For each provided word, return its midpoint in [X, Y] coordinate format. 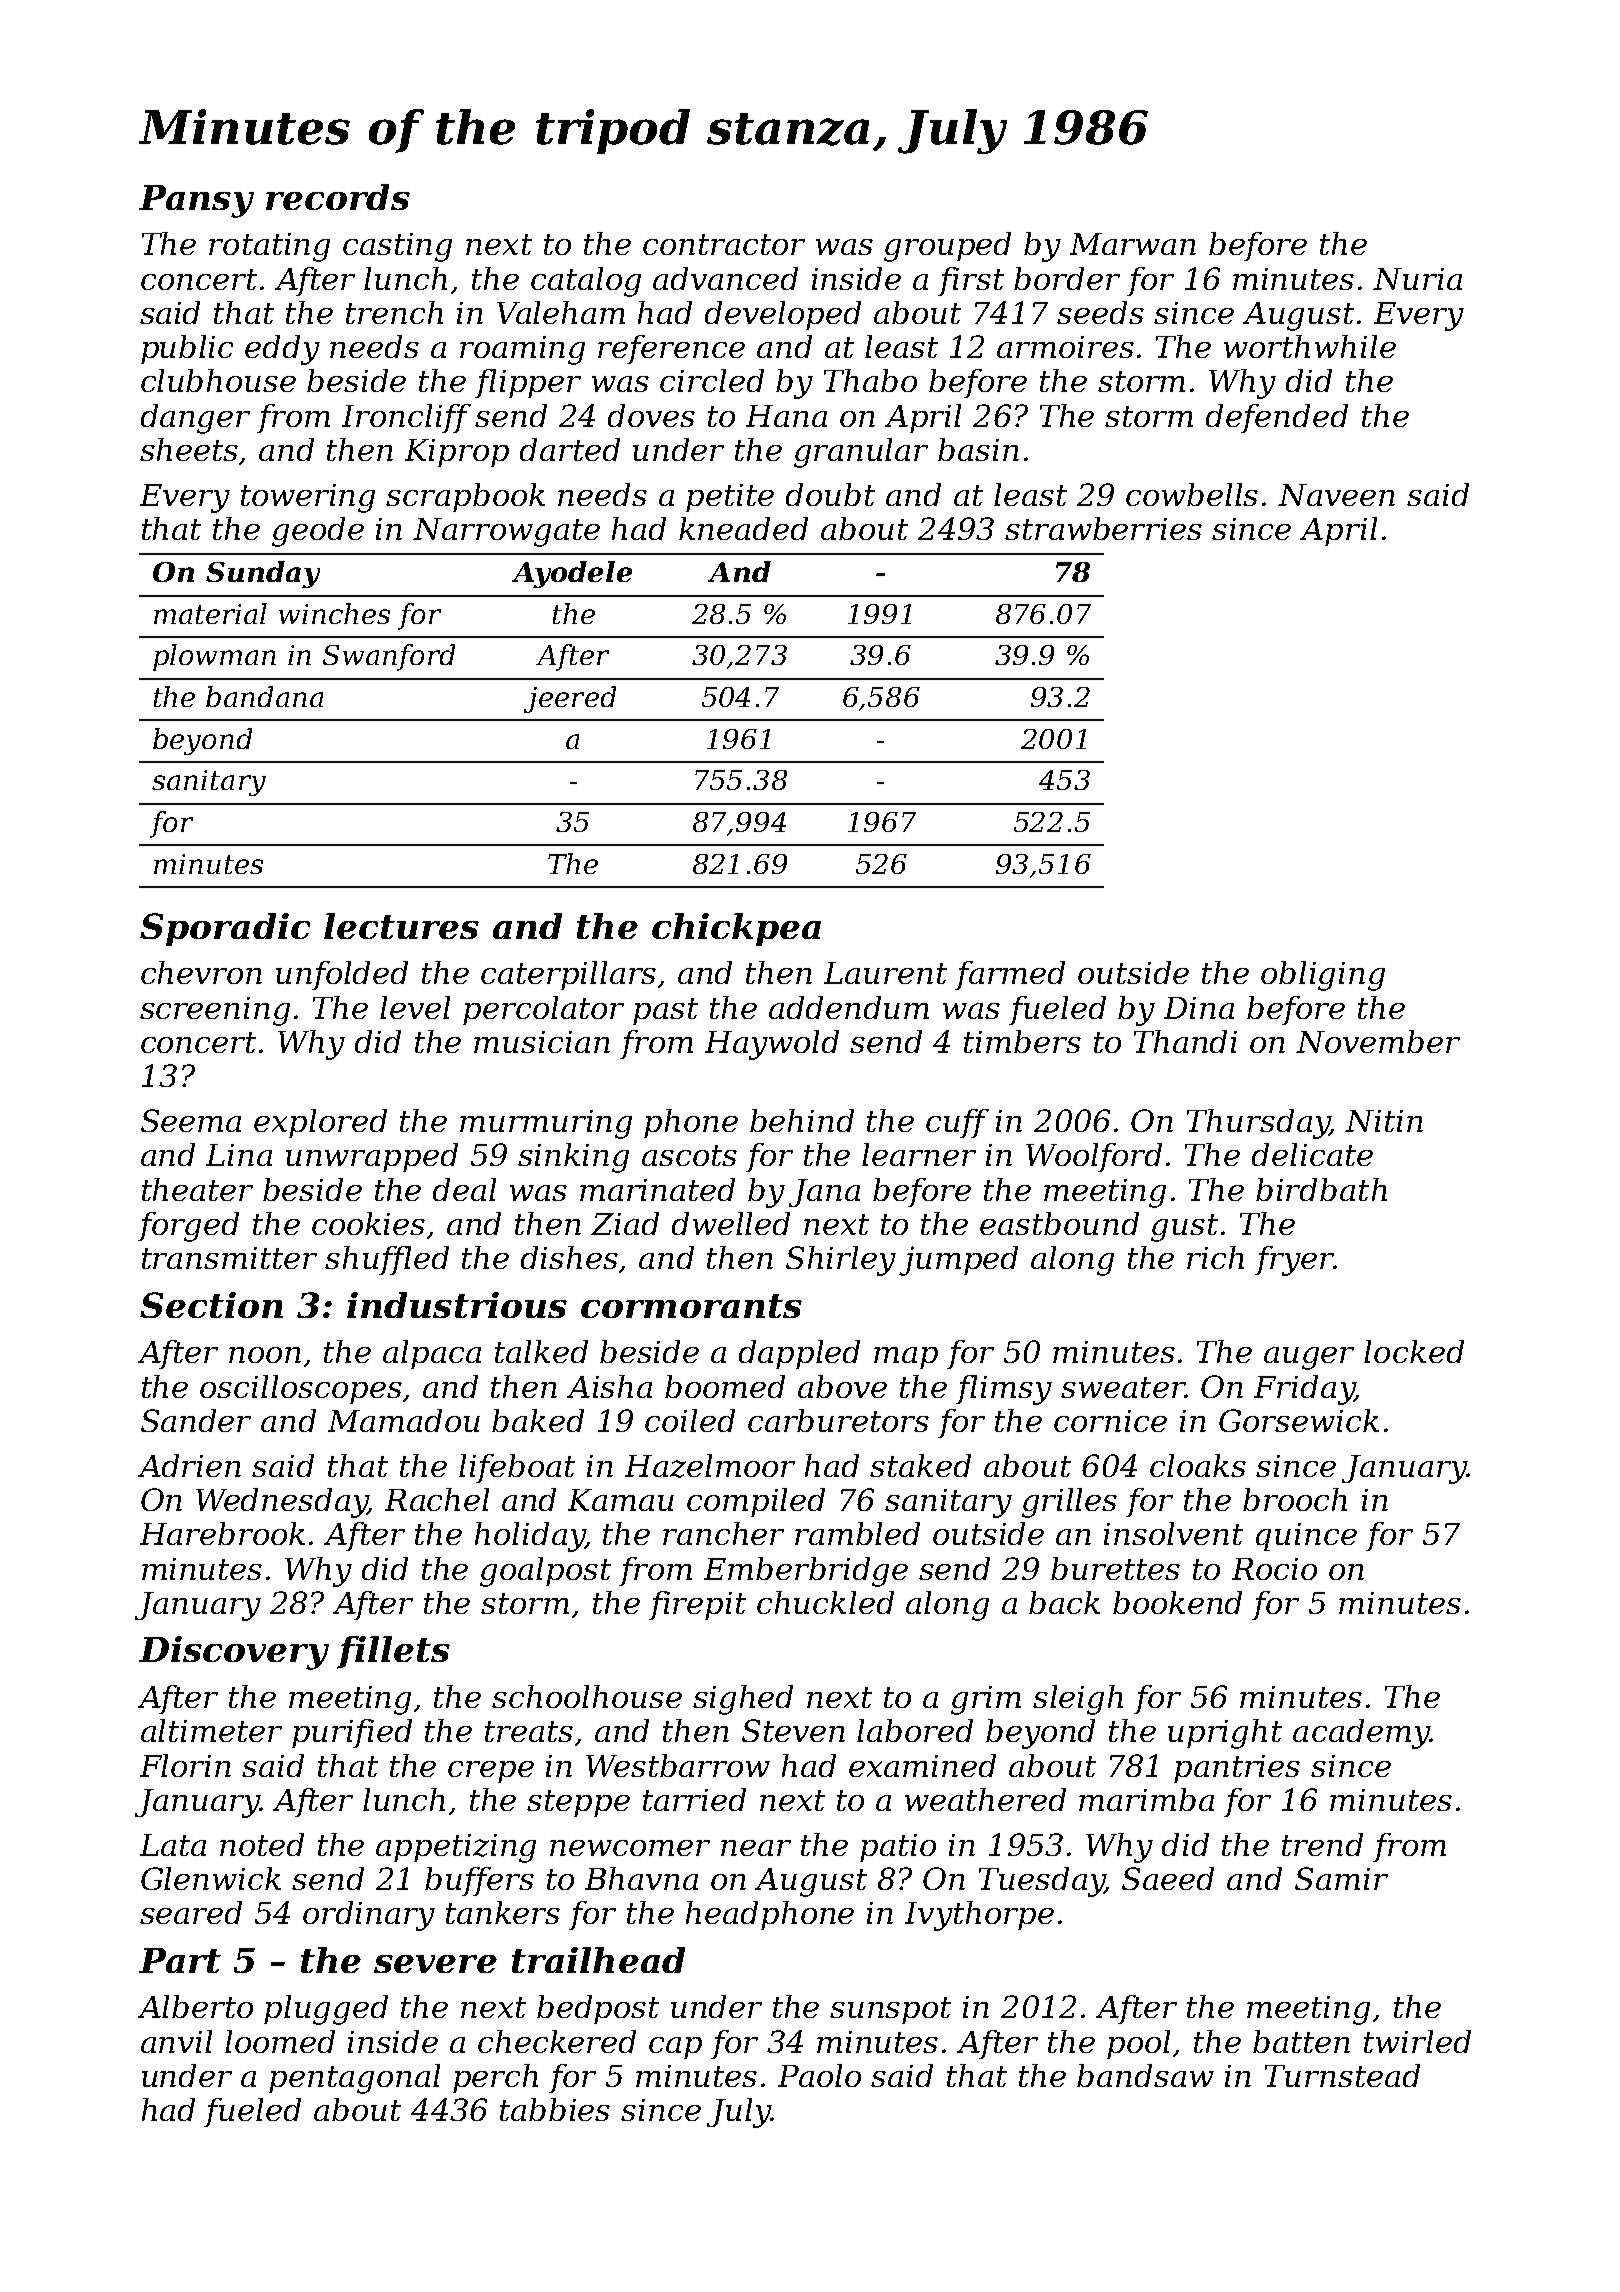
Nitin [1384, 1121]
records [338, 197]
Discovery [234, 1653]
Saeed [1168, 1878]
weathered [985, 1799]
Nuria [1417, 279]
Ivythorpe [979, 1916]
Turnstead [1342, 2075]
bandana [264, 696]
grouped [947, 247]
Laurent [885, 973]
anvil [176, 2041]
